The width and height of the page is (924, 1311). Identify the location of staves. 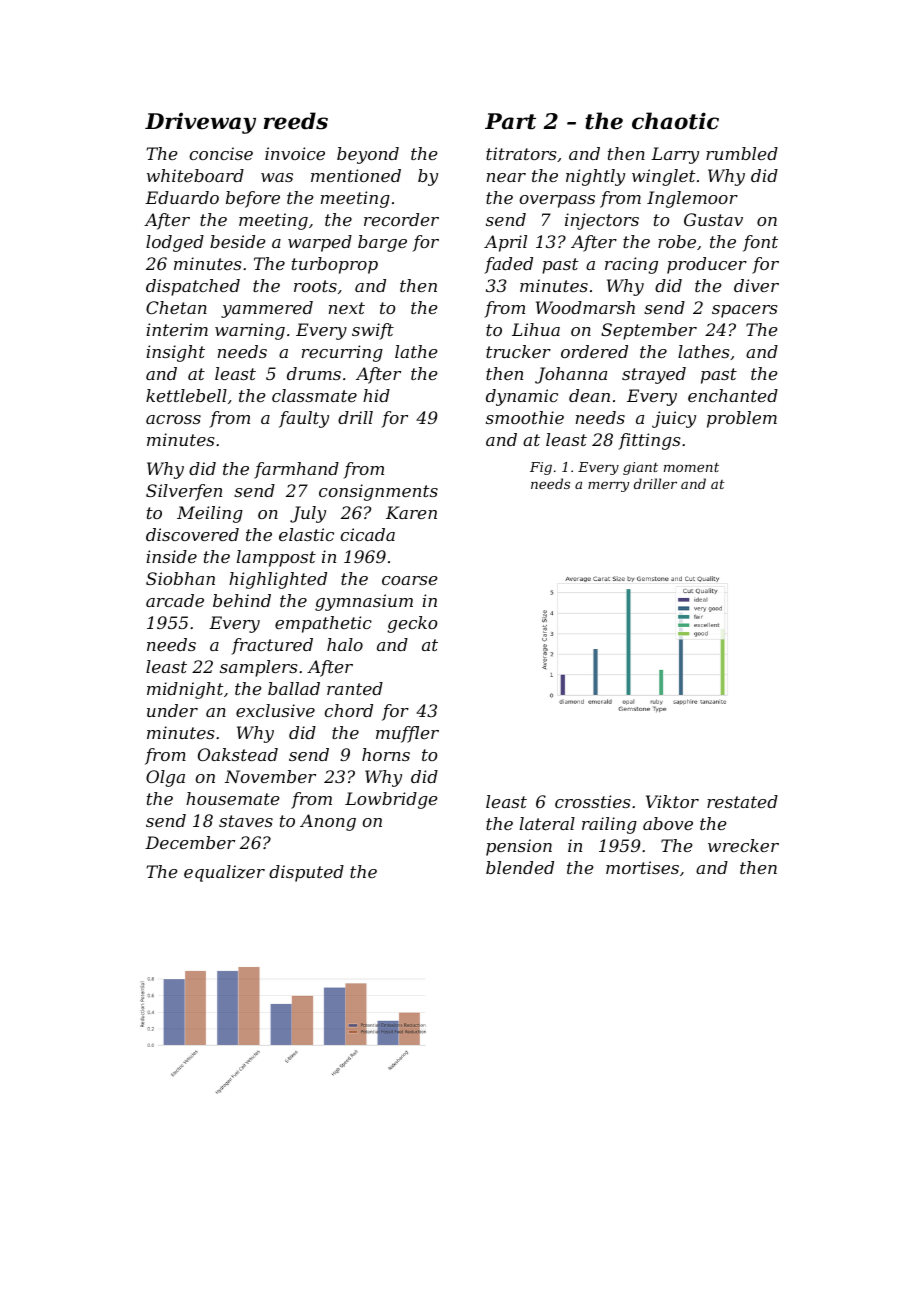
(246, 821).
